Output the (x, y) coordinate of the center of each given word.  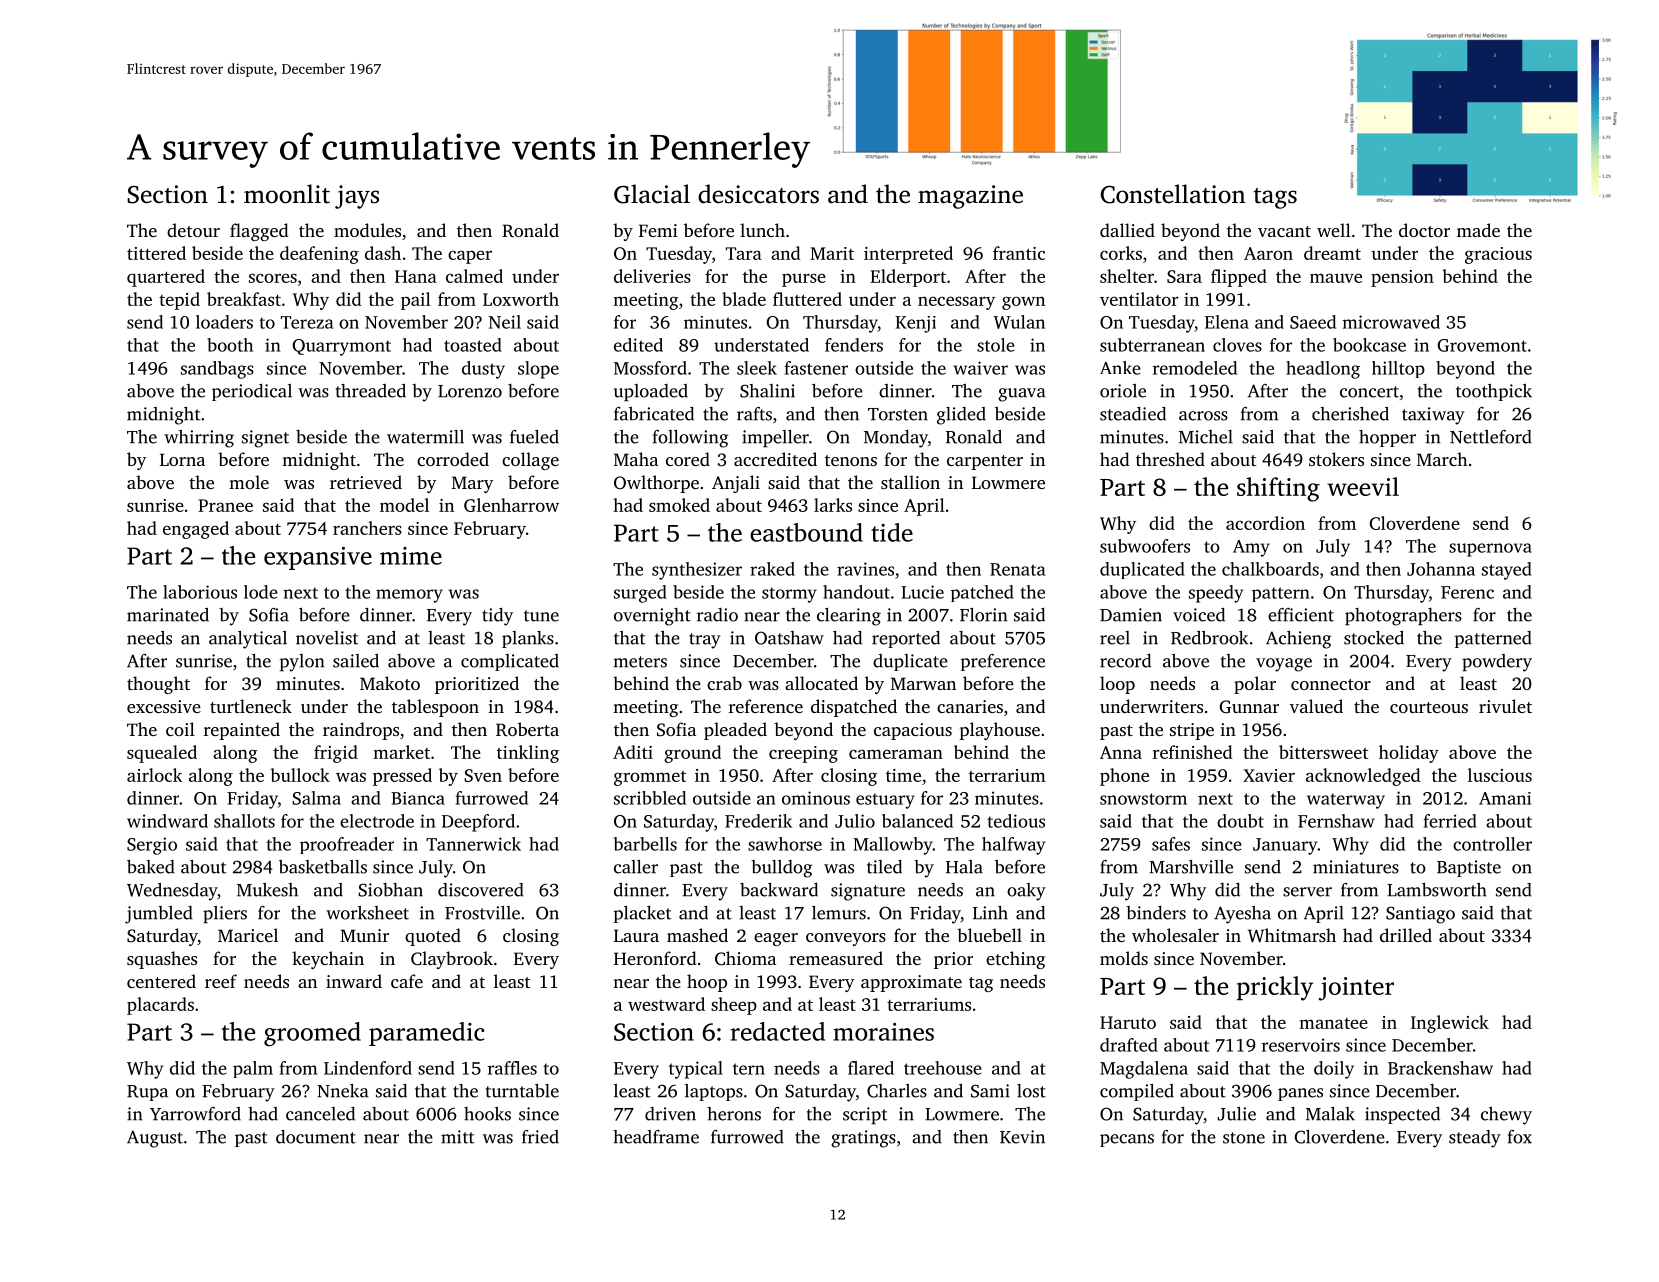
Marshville (1191, 867)
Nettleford (1491, 437)
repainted (242, 731)
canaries (970, 706)
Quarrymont (341, 347)
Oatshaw (789, 638)
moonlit (287, 194)
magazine (970, 197)
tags (1275, 198)
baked (151, 867)
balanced (917, 821)
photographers (1403, 617)
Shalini (767, 391)
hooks (487, 1114)
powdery (1497, 663)
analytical (248, 640)
